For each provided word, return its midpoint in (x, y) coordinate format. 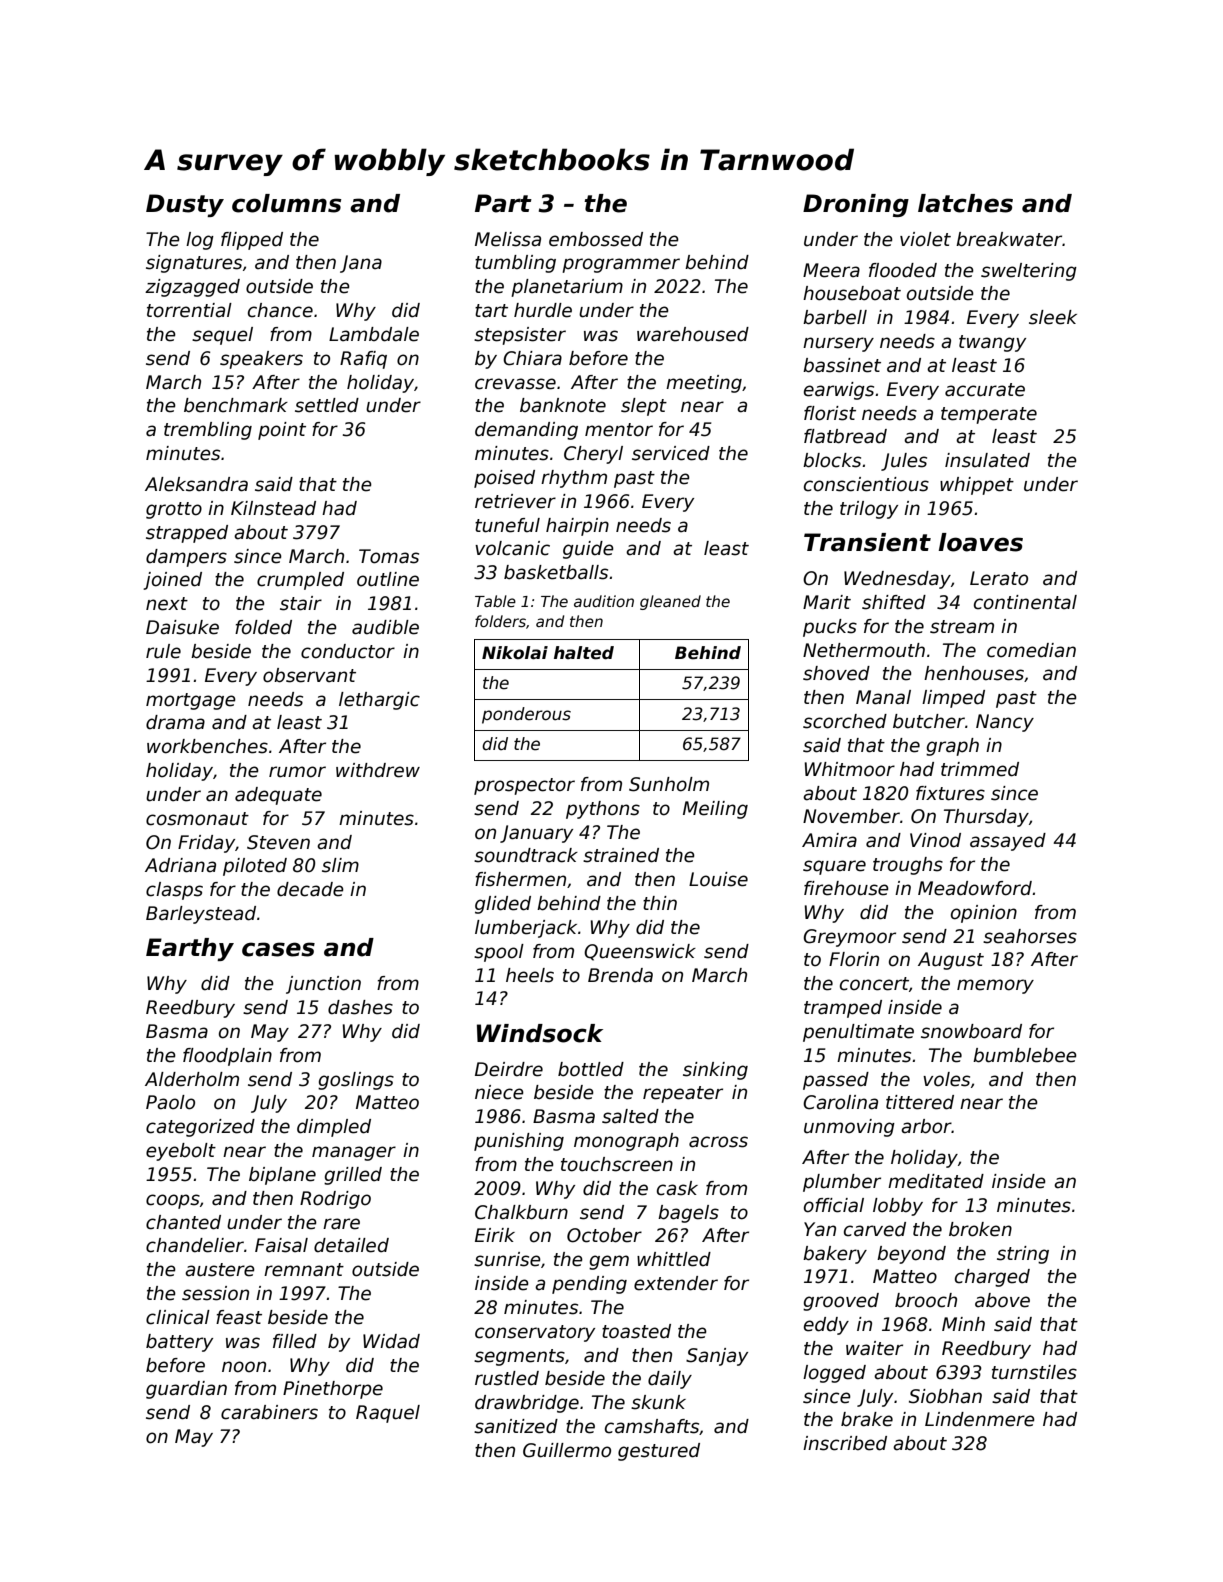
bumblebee (1025, 1055)
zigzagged (192, 288)
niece (499, 1092)
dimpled (334, 1128)
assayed (1008, 842)
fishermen (520, 879)
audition (604, 601)
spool (499, 953)
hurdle (543, 310)
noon (244, 1367)
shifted (894, 602)
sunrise (507, 1259)
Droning (856, 205)
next (167, 604)
